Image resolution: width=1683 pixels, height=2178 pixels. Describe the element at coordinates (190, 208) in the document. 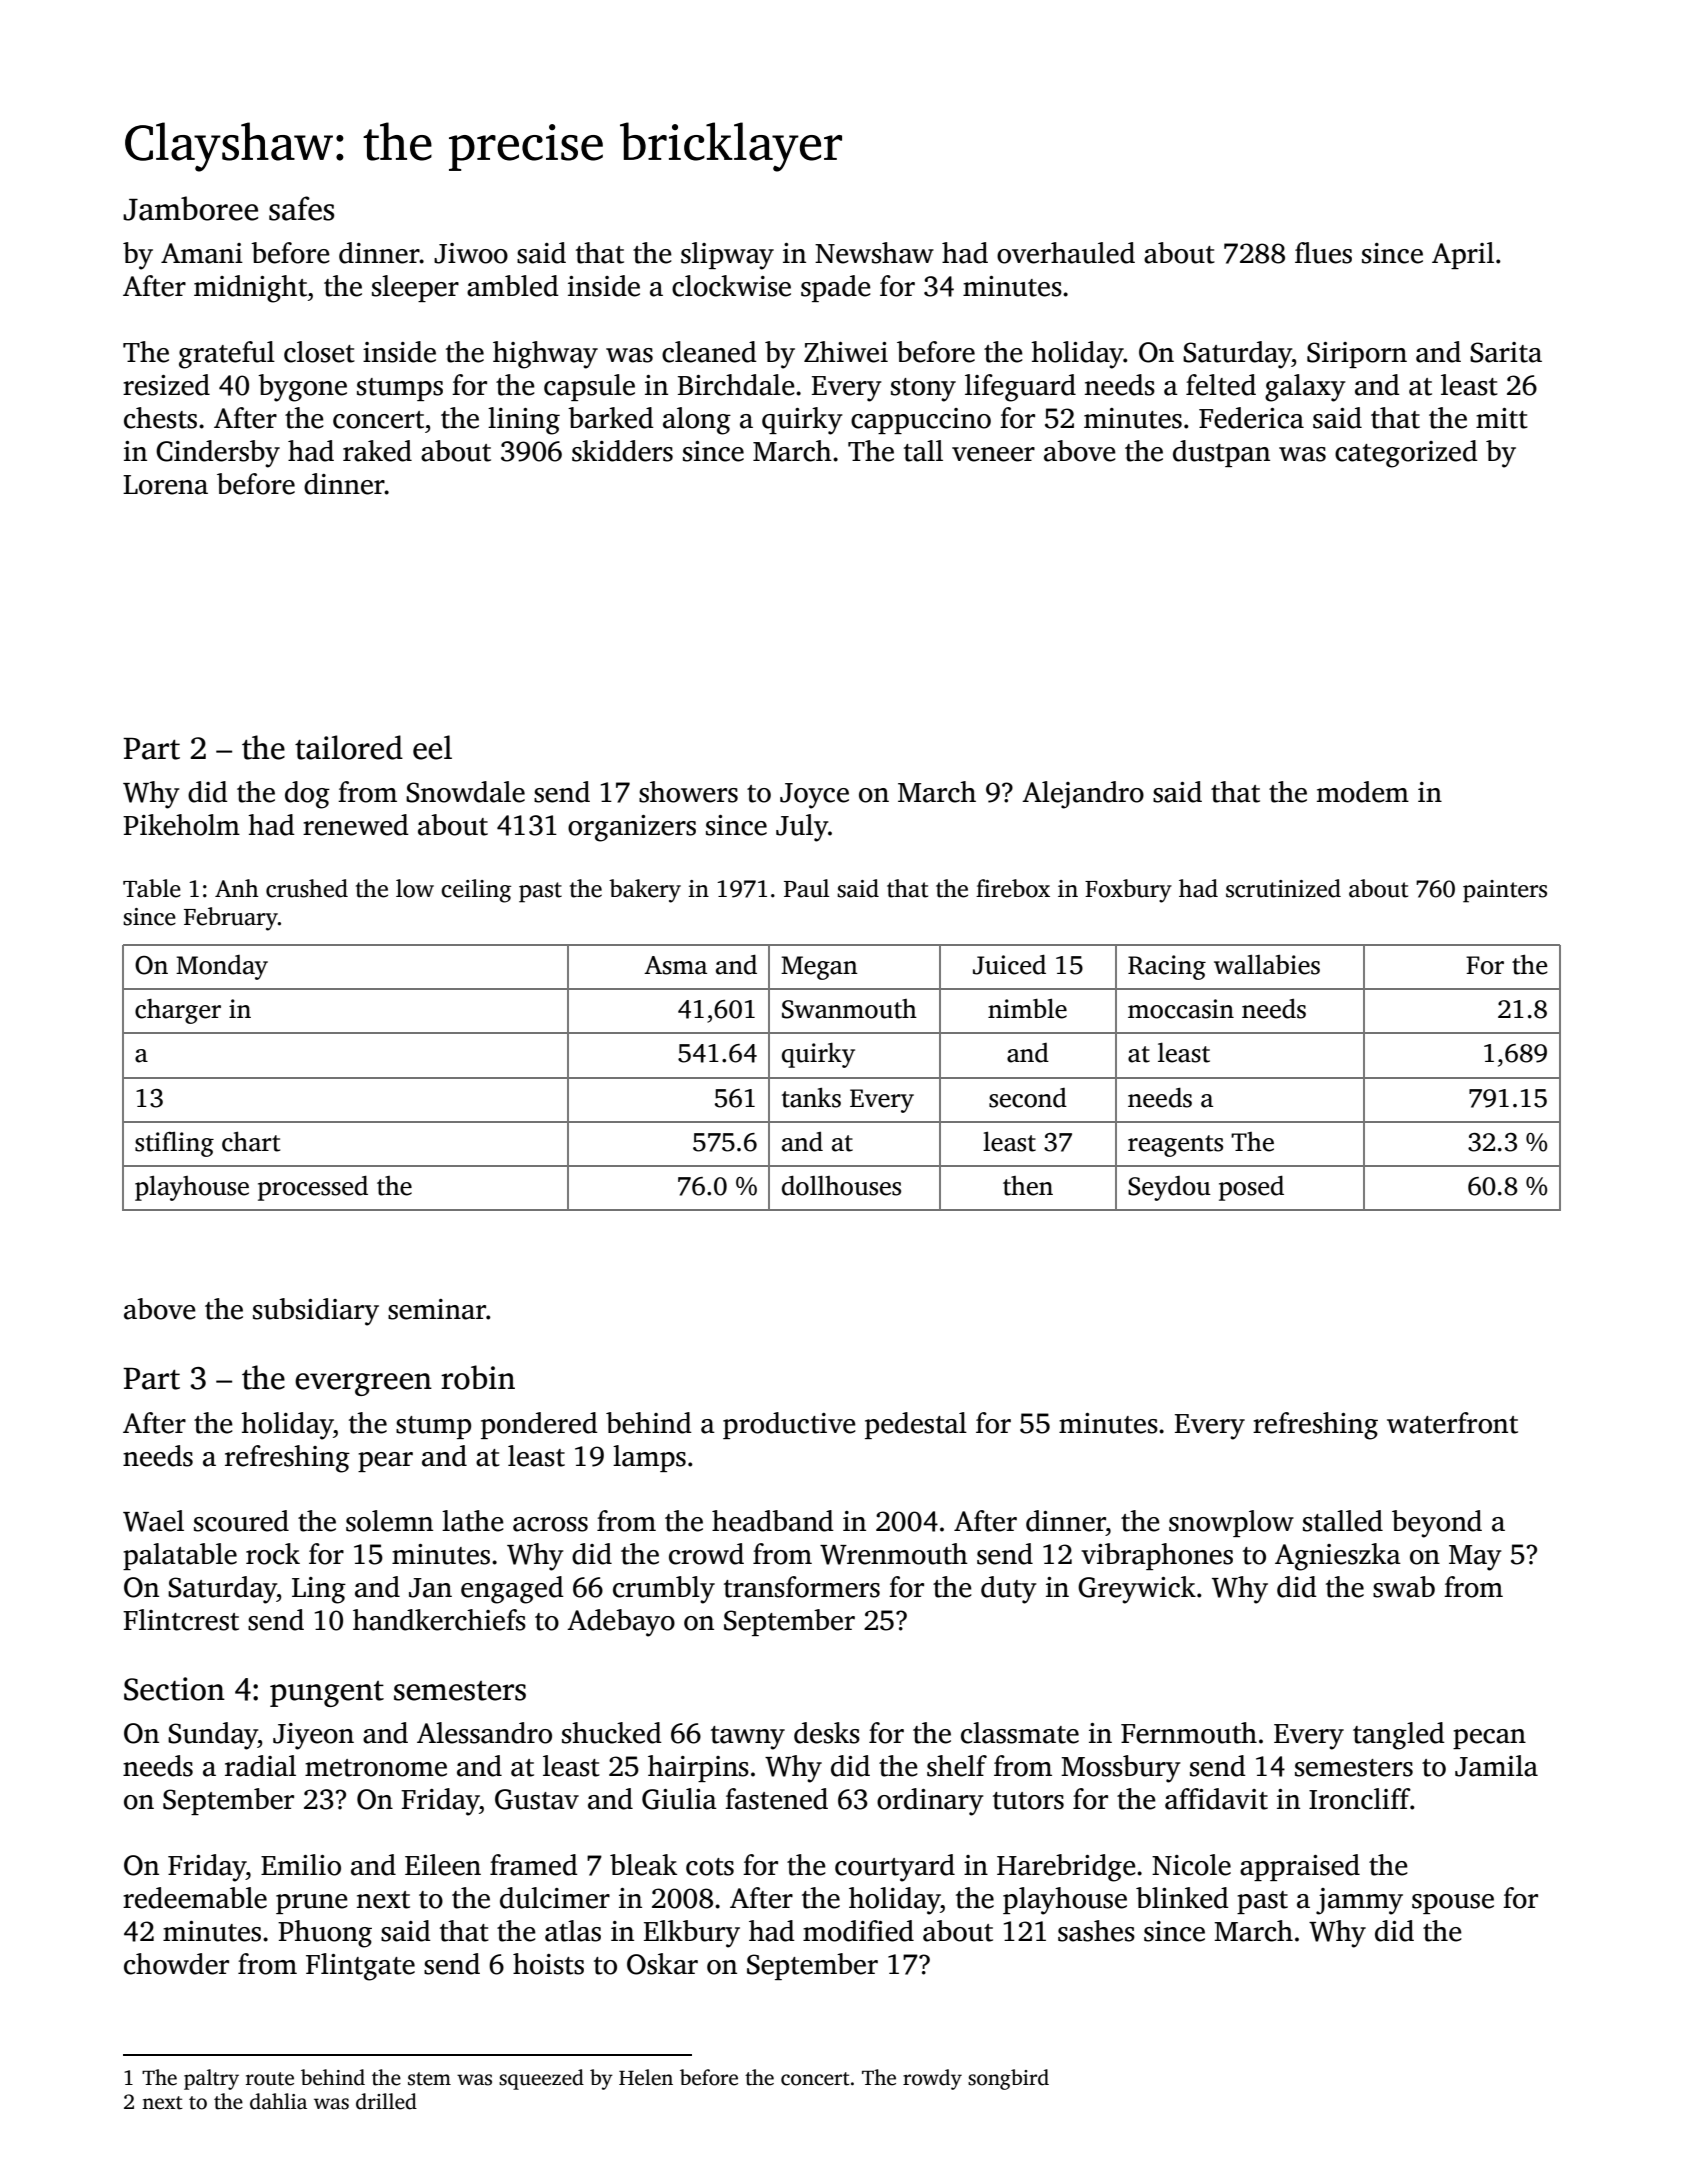

I see `Jamboree` at that location.
